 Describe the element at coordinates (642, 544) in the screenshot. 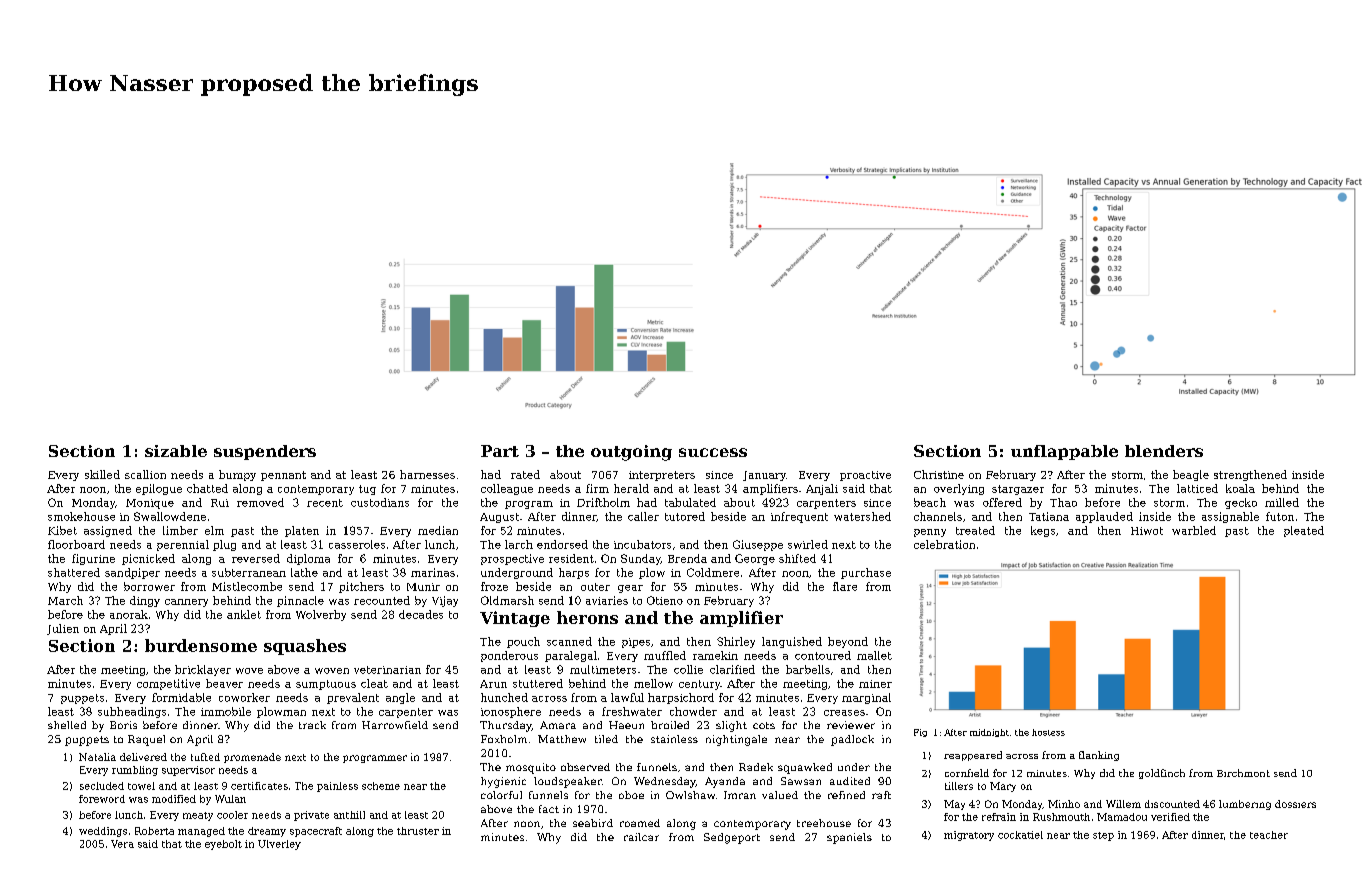

I see `incubators` at that location.
